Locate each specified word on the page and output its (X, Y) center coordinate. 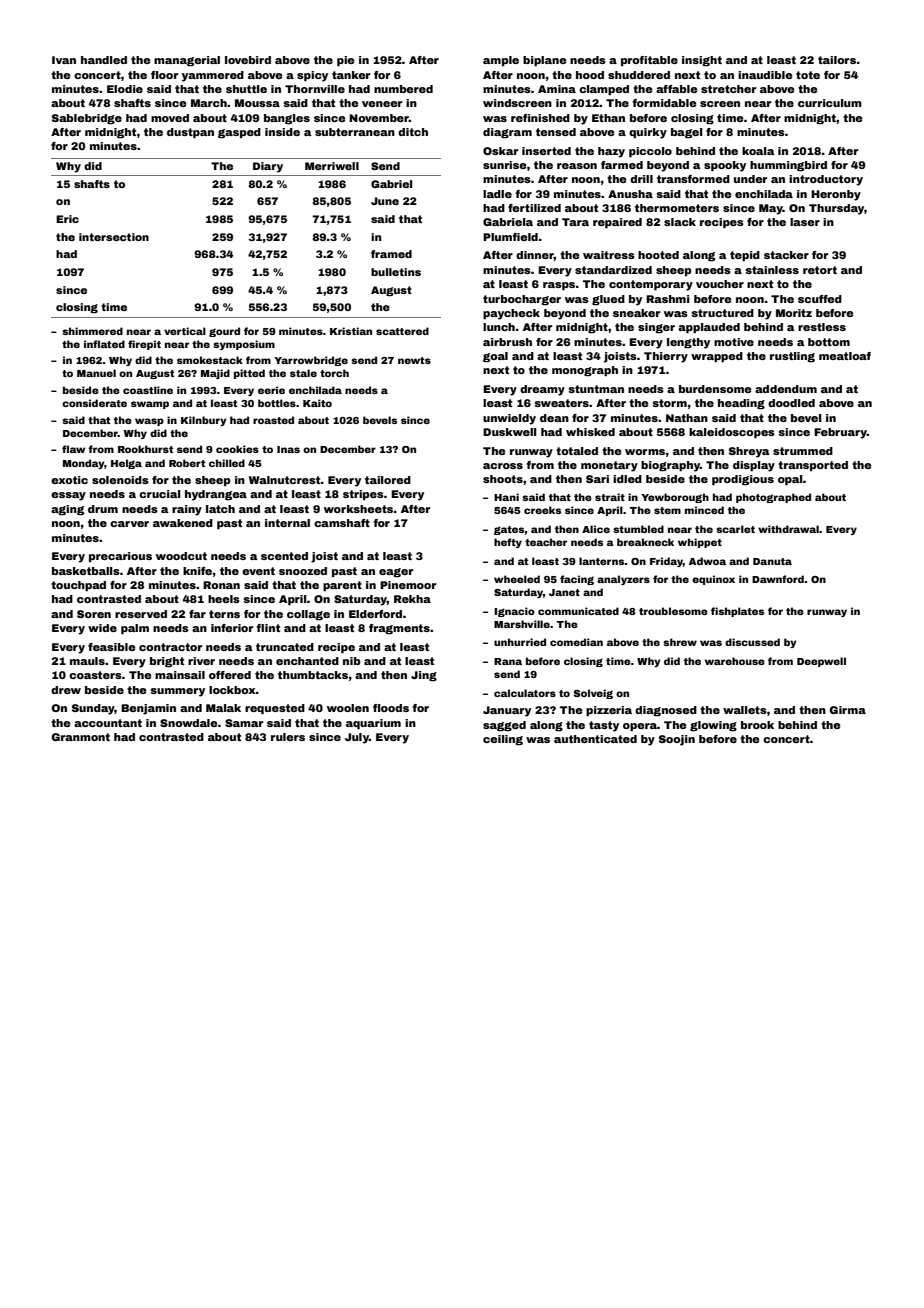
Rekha (412, 599)
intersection (114, 237)
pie (345, 61)
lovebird (248, 60)
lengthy (688, 343)
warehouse (735, 661)
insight (702, 61)
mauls (87, 661)
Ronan (221, 585)
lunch (499, 327)
